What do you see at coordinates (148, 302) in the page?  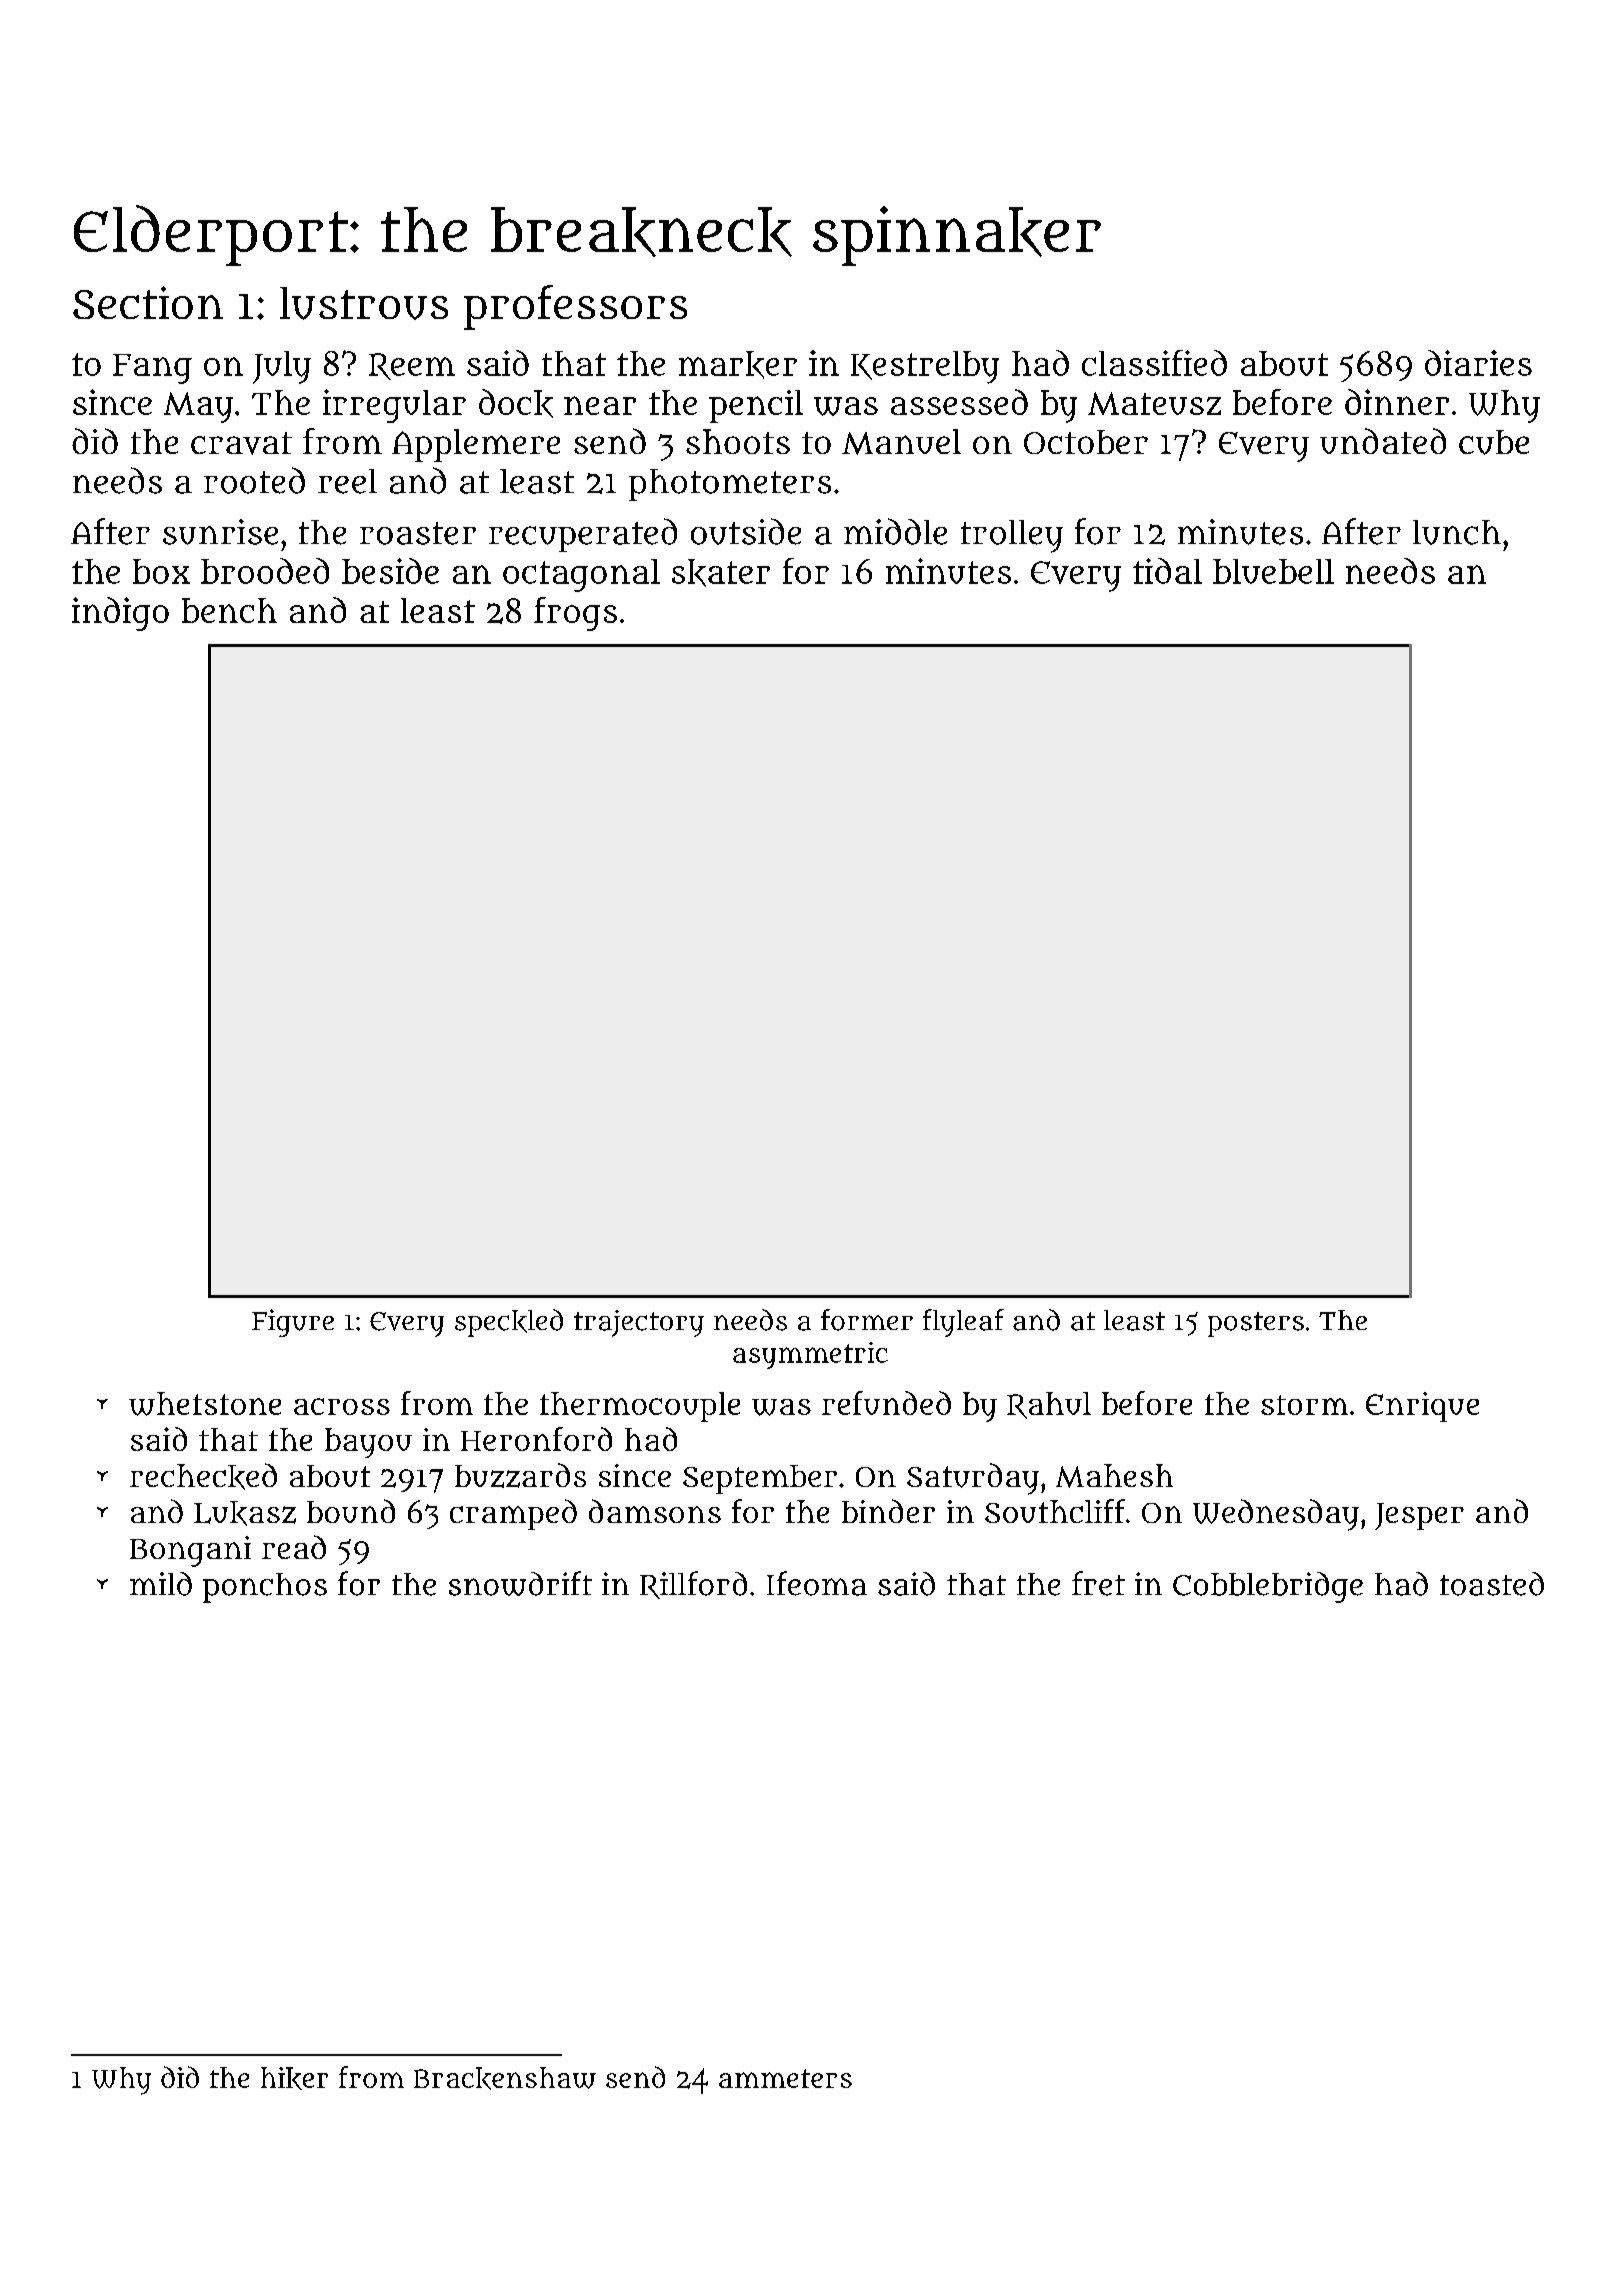 I see `Section` at bounding box center [148, 302].
